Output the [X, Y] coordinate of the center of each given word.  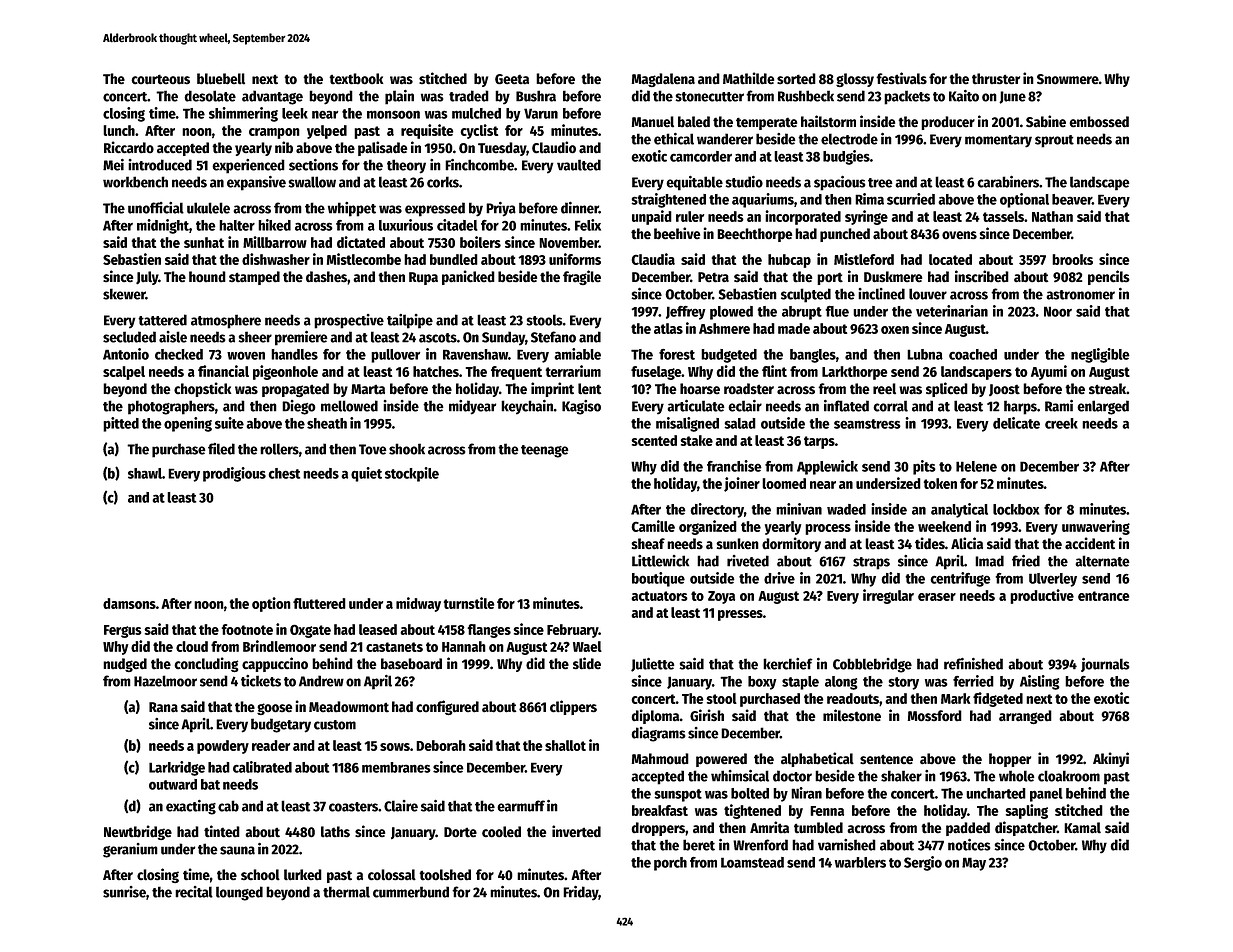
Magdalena [663, 80]
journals [1105, 665]
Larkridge [177, 768]
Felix [588, 225]
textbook [356, 79]
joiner [742, 484]
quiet [366, 474]
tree [880, 183]
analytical [959, 510]
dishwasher [276, 259]
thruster [996, 78]
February [573, 631]
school [260, 874]
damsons [129, 603]
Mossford [935, 715]
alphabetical [817, 759]
